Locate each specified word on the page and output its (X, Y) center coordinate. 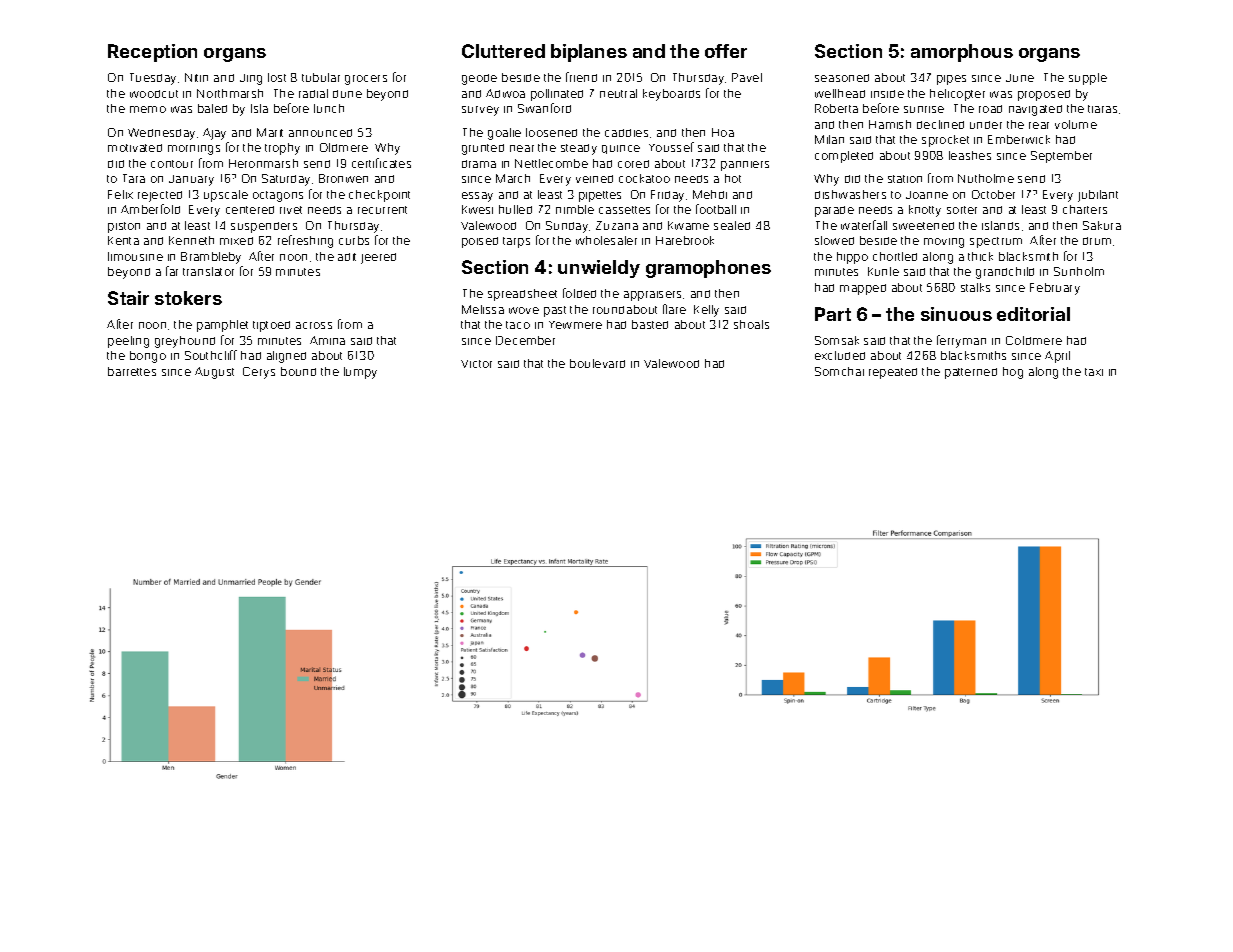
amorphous (962, 53)
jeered (378, 258)
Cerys (259, 373)
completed (844, 157)
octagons (278, 196)
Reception (152, 53)
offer (726, 51)
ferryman (961, 341)
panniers (745, 166)
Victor (476, 364)
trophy (282, 149)
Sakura (1102, 225)
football (716, 209)
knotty (925, 211)
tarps (516, 242)
